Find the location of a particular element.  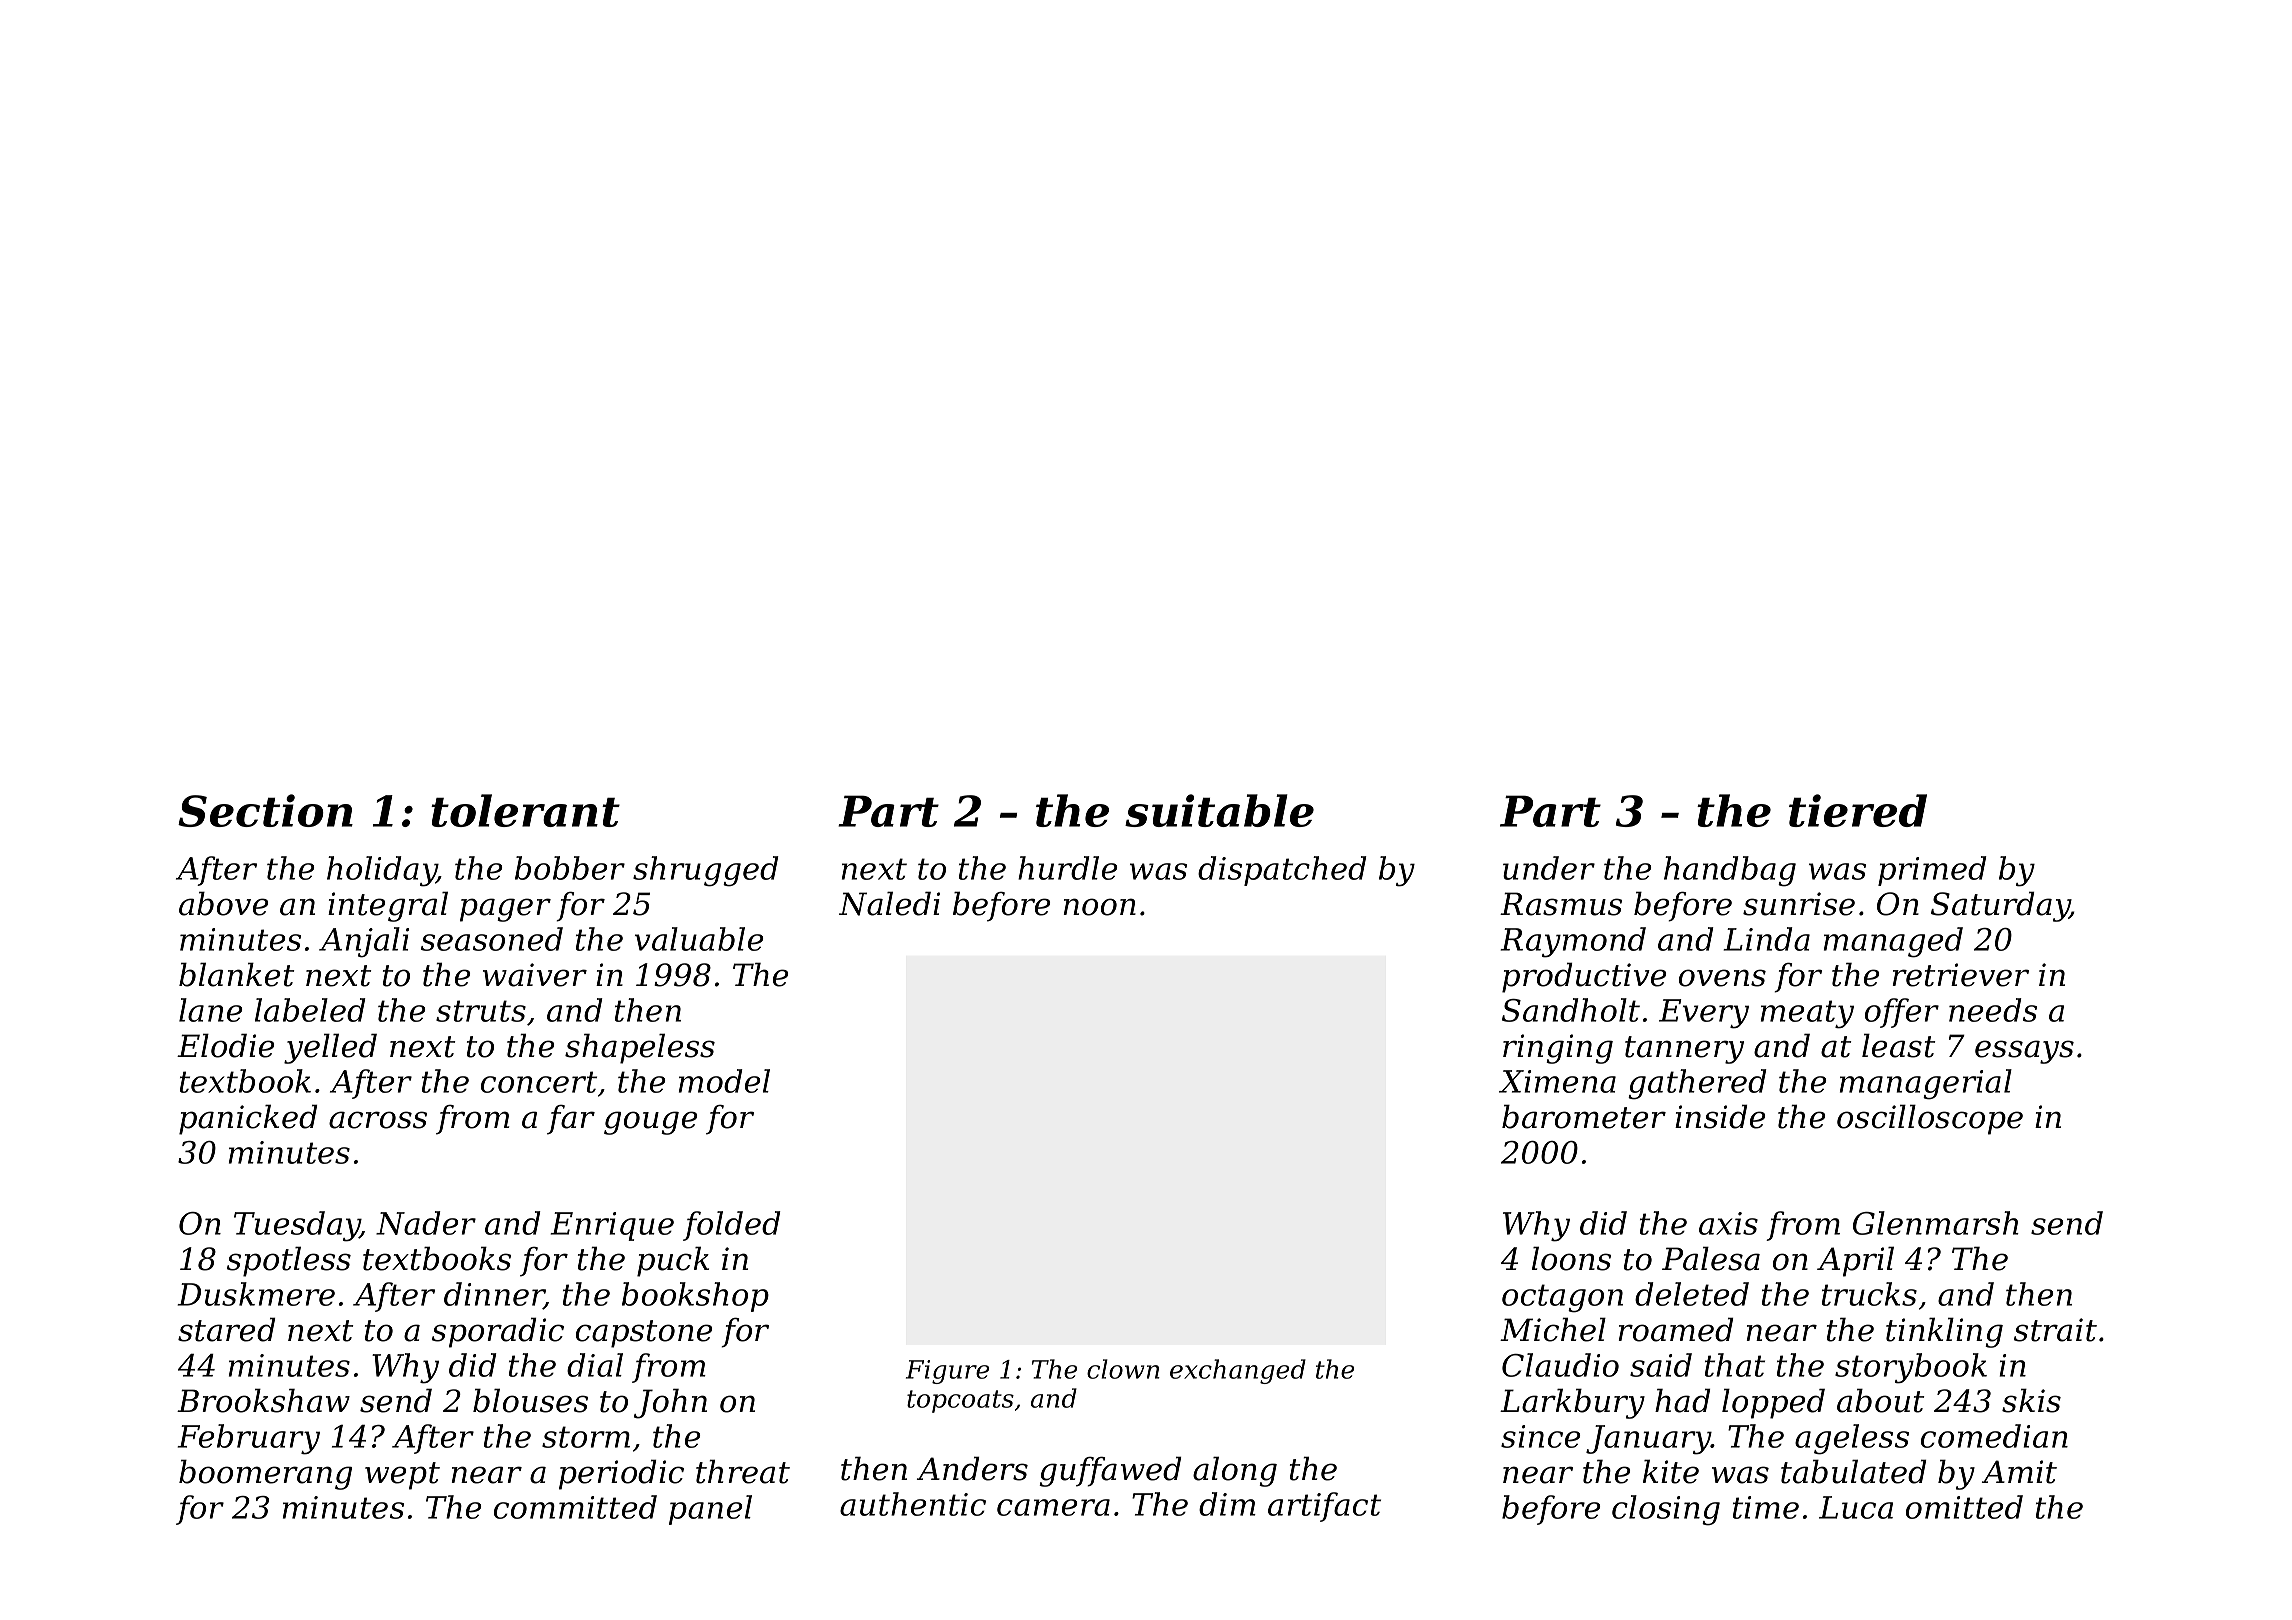

Anders is located at coordinates (972, 1468).
